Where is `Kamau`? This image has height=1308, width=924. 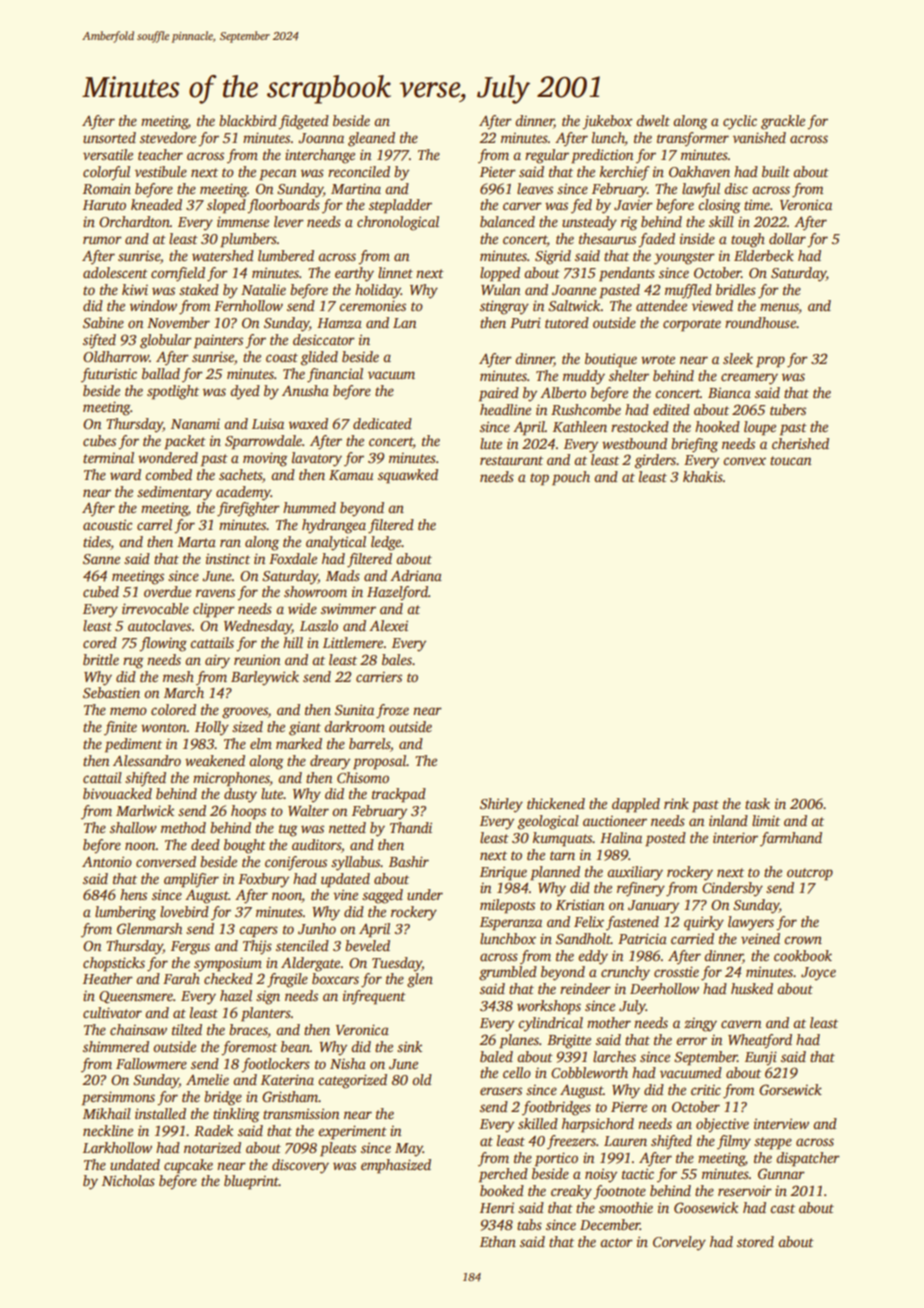 Kamau is located at coordinates (351, 475).
